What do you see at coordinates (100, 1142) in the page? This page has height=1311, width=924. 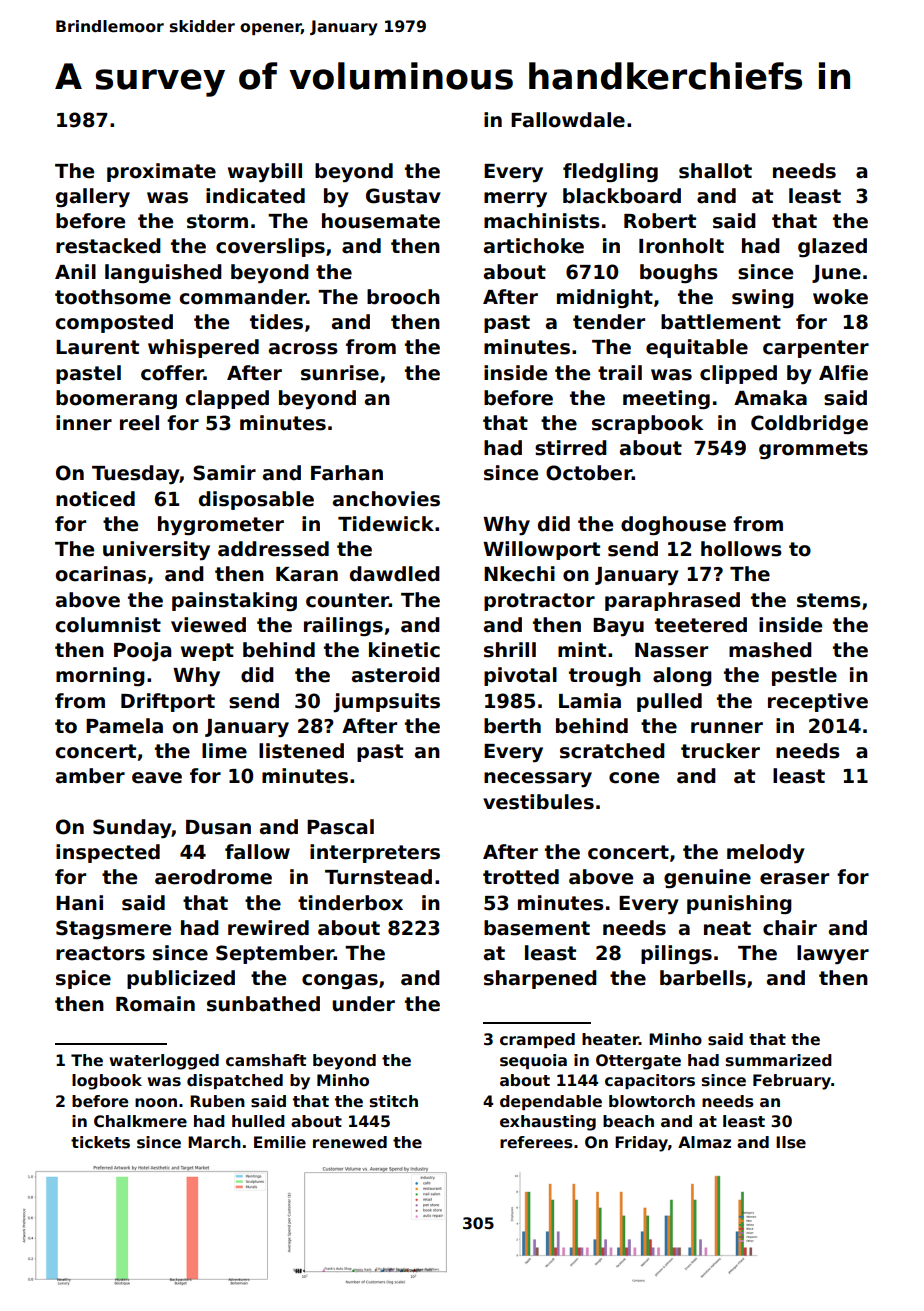 I see `tickets` at bounding box center [100, 1142].
